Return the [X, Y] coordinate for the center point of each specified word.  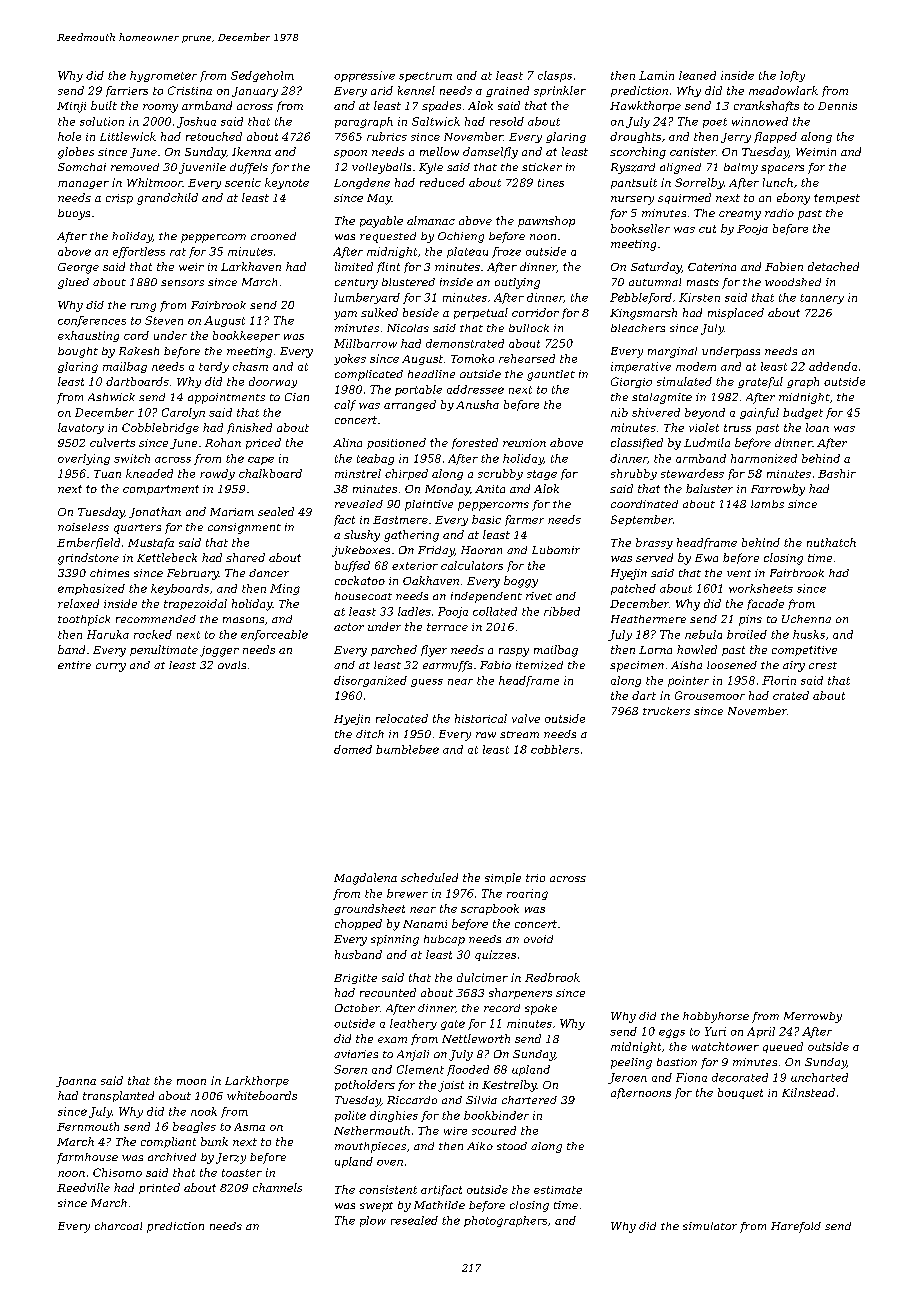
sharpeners [520, 993]
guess [427, 683]
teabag [375, 459]
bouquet [740, 1093]
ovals [232, 665]
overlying [84, 459]
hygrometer [163, 76]
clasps [555, 76]
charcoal [118, 1226]
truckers [666, 711]
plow [373, 1221]
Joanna [76, 1082]
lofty [792, 76]
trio [535, 878]
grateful [760, 382]
